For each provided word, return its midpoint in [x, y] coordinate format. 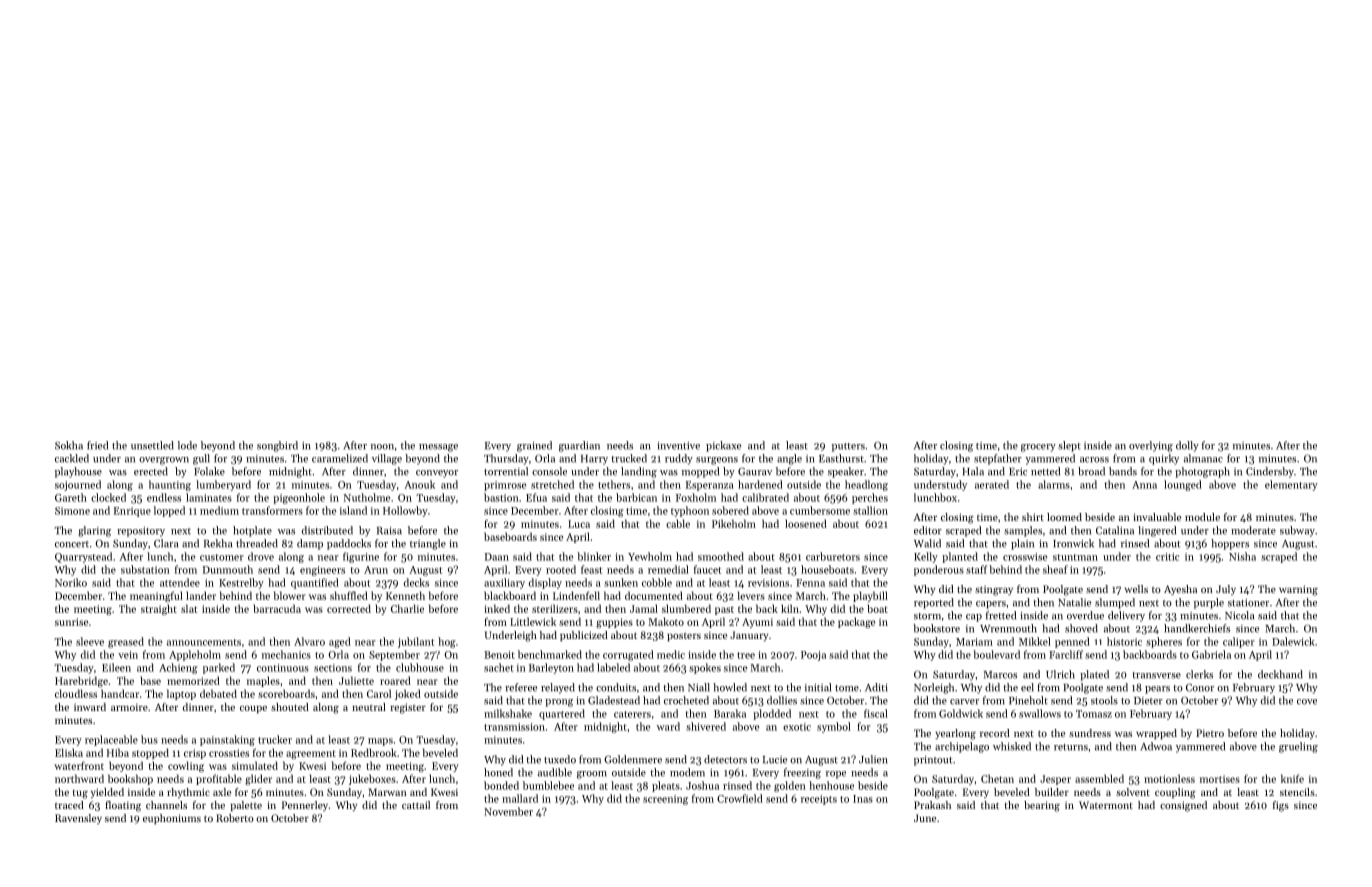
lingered [1157, 531]
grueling [1298, 747]
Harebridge [81, 681]
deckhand [1280, 674]
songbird [277, 446]
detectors [725, 759]
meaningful [156, 596]
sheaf [1055, 569]
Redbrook [374, 752]
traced [69, 805]
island [353, 510]
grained [534, 446]
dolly [1187, 446]
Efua [536, 497]
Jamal [644, 608]
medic [671, 654]
